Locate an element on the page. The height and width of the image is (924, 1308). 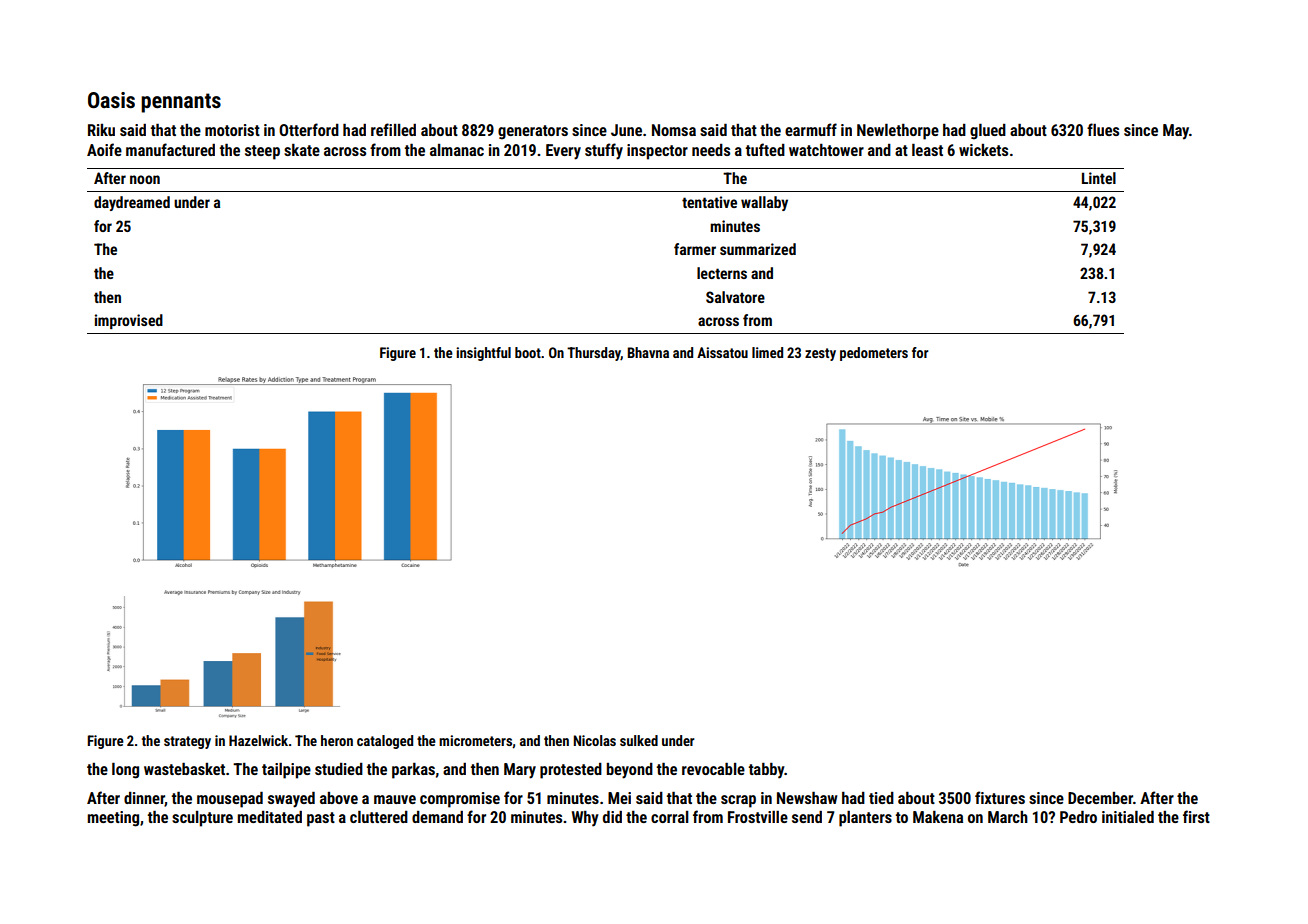
Riku is located at coordinates (101, 130).
